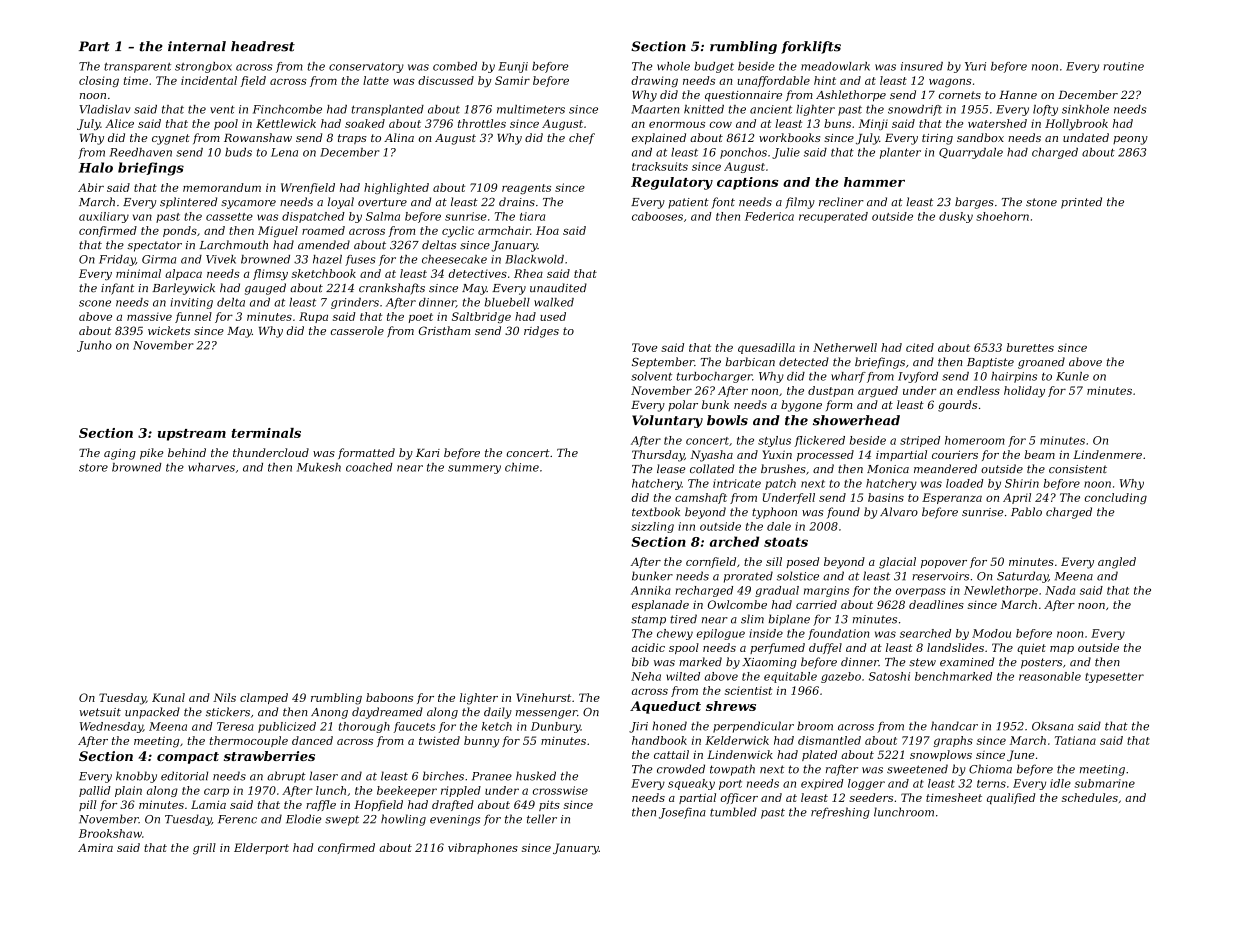  Describe the element at coordinates (1081, 203) in the screenshot. I see `printed` at that location.
